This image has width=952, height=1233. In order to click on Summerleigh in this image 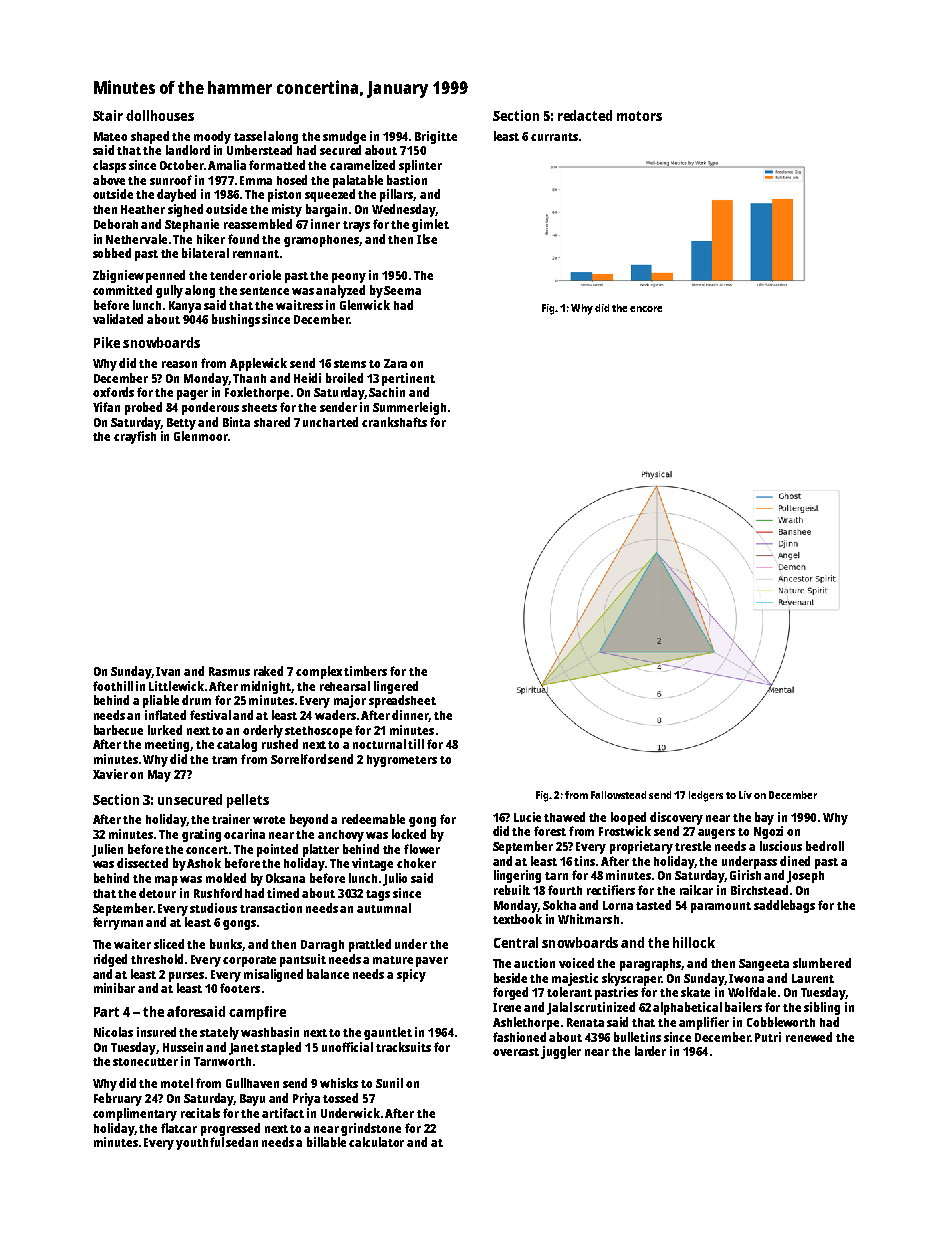, I will do `click(409, 408)`.
